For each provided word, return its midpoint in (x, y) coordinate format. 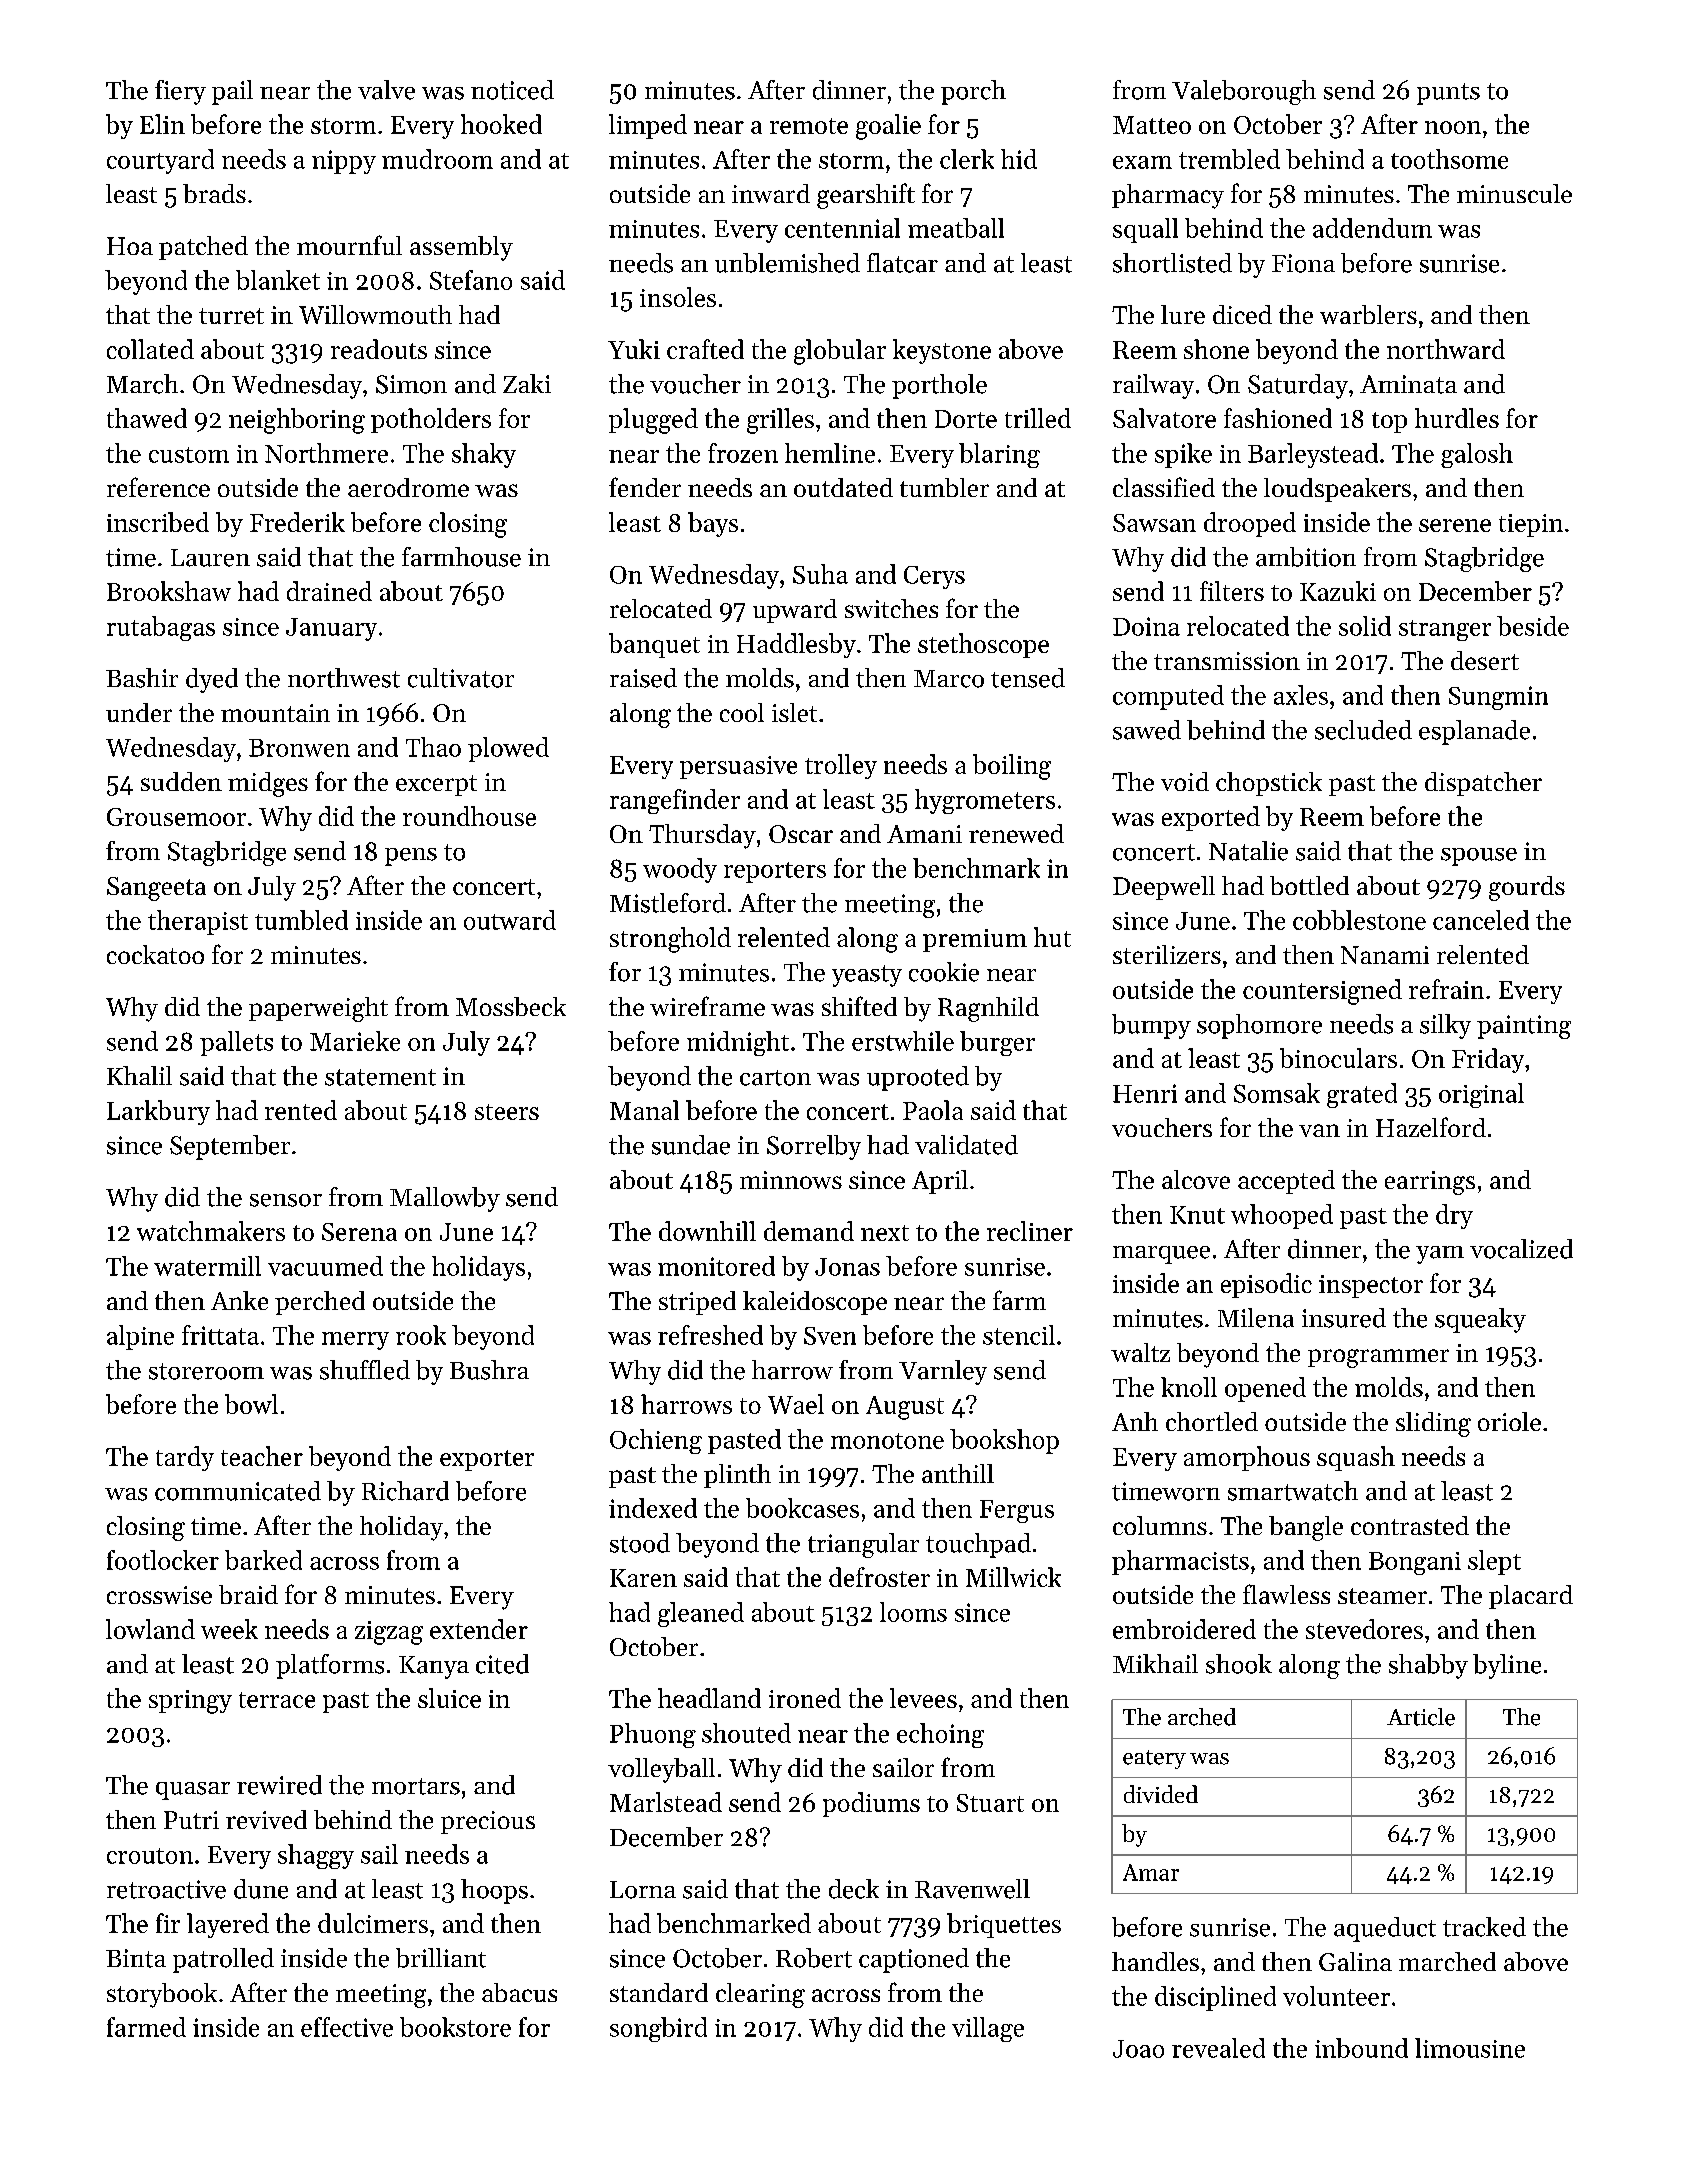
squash (1356, 1458)
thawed (147, 418)
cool (742, 712)
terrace (277, 1700)
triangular (863, 1545)
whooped (1282, 1216)
